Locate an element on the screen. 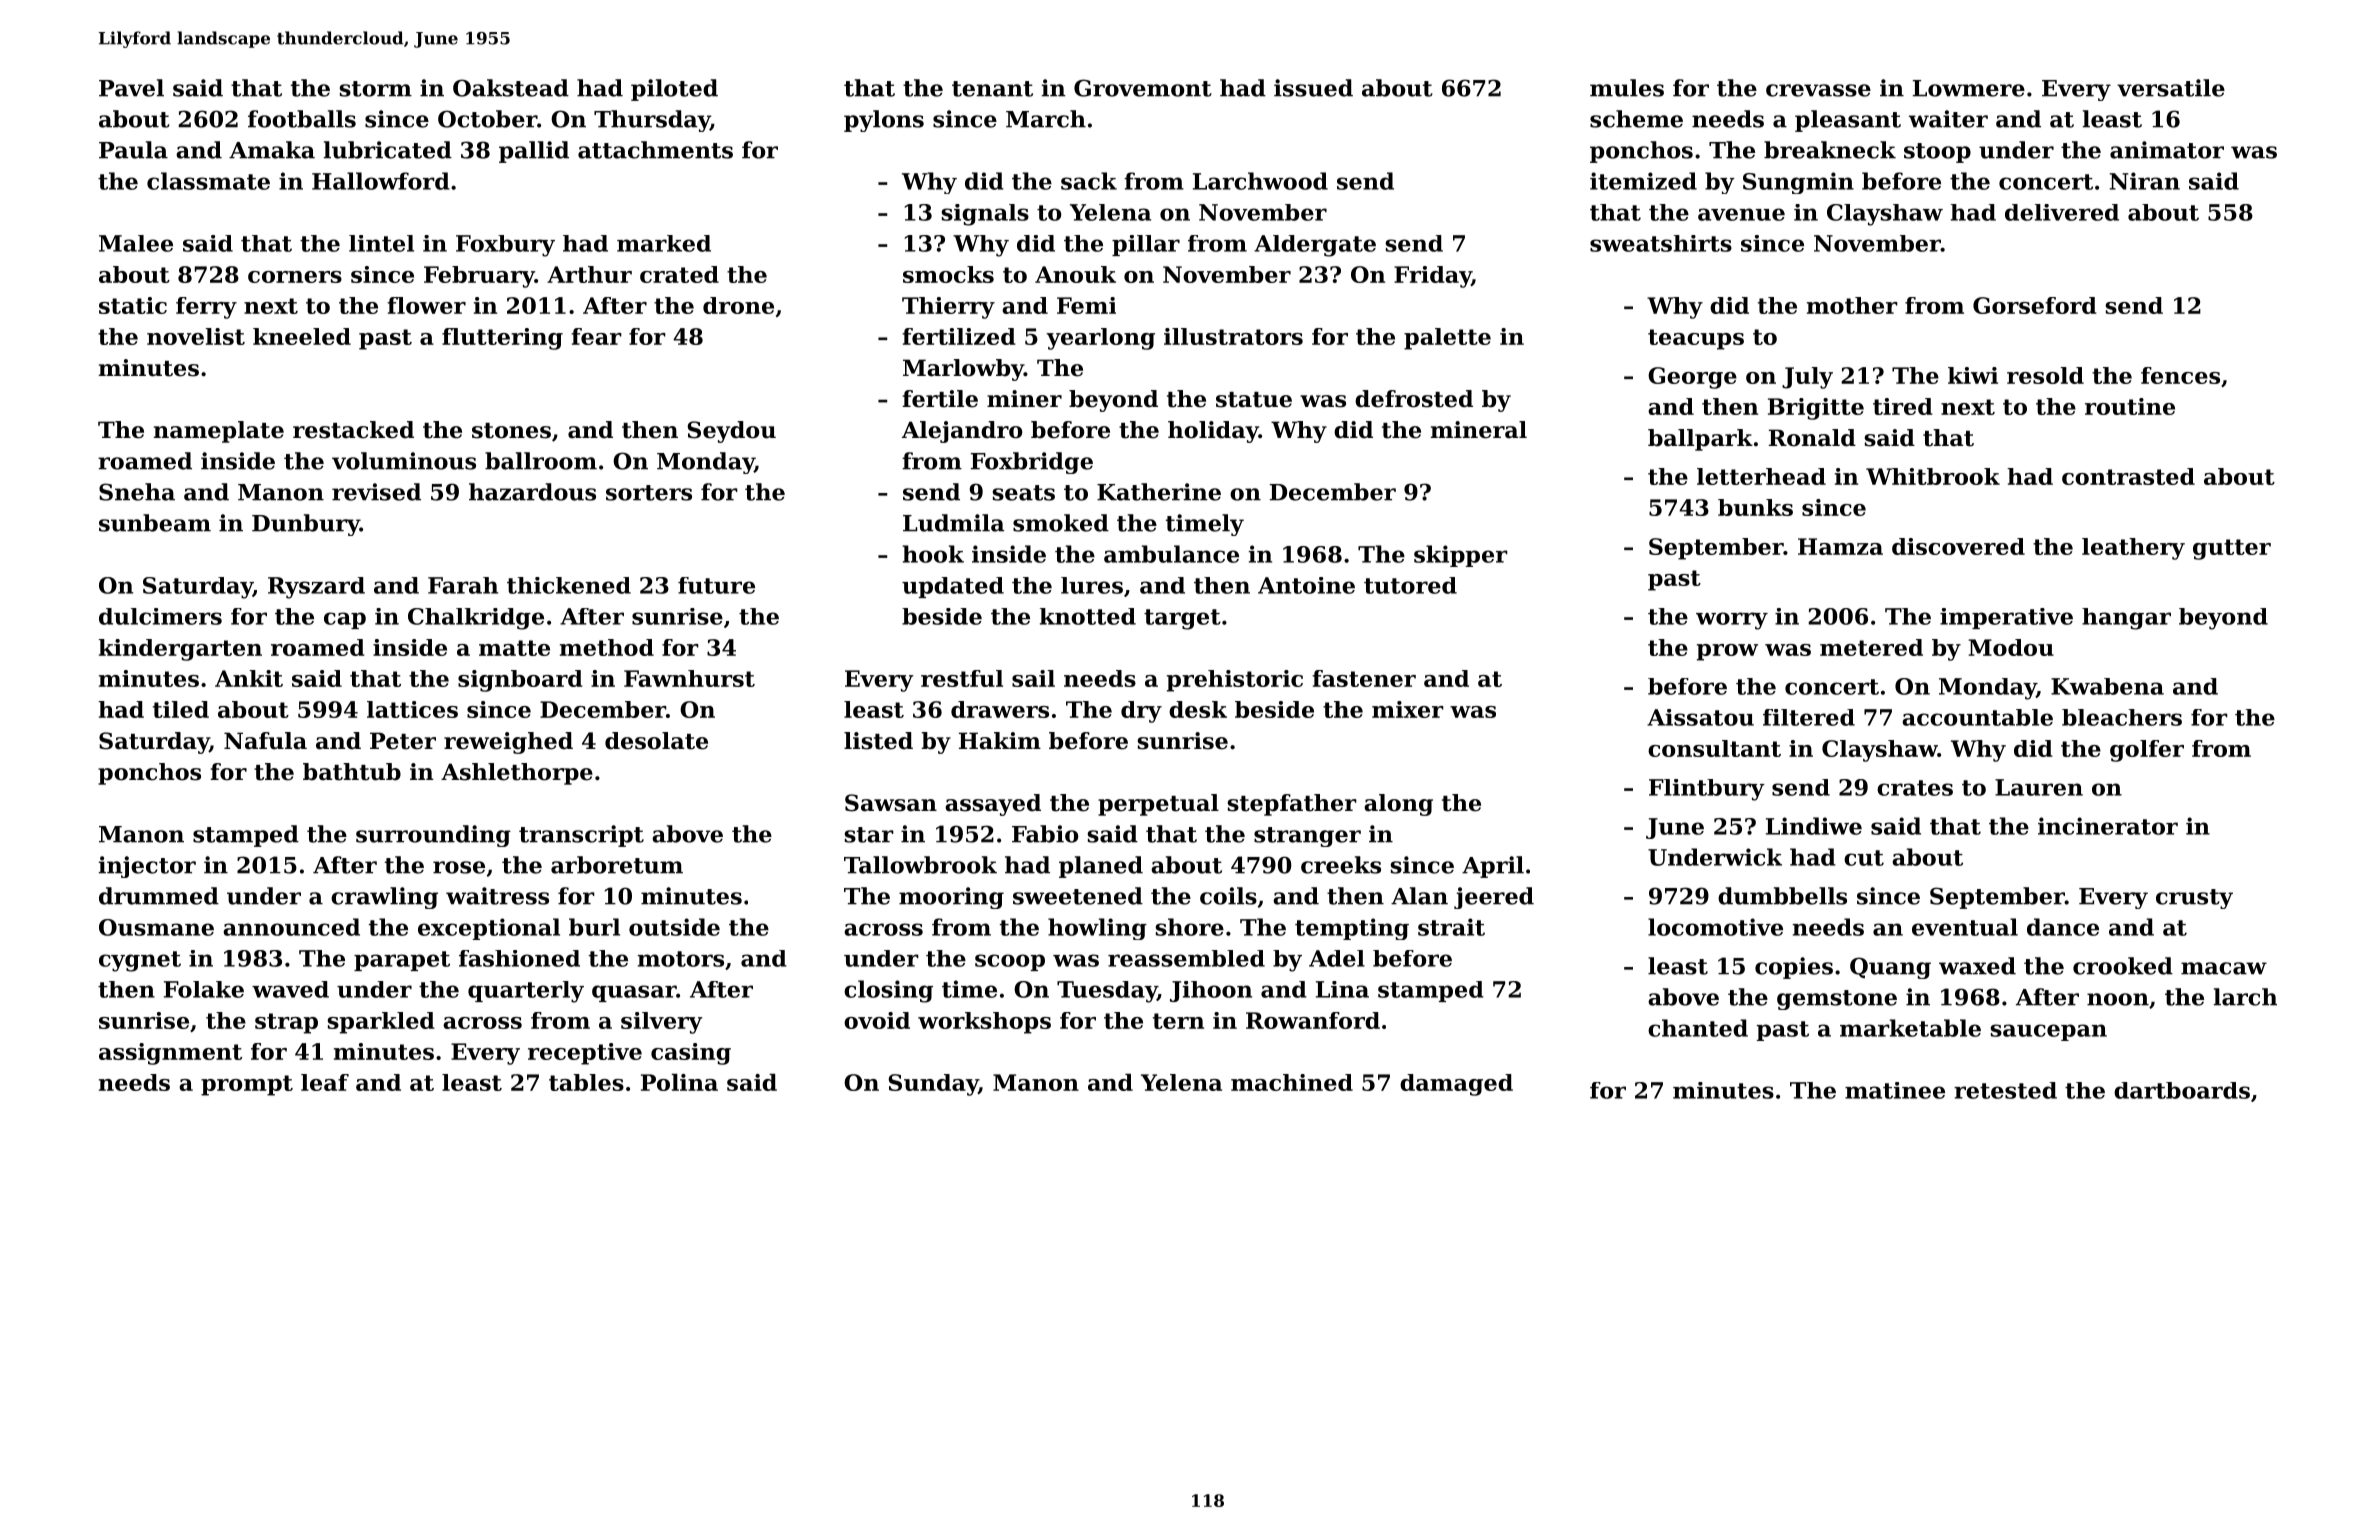 The width and height of the screenshot is (2380, 1540). pleasant is located at coordinates (1848, 121).
